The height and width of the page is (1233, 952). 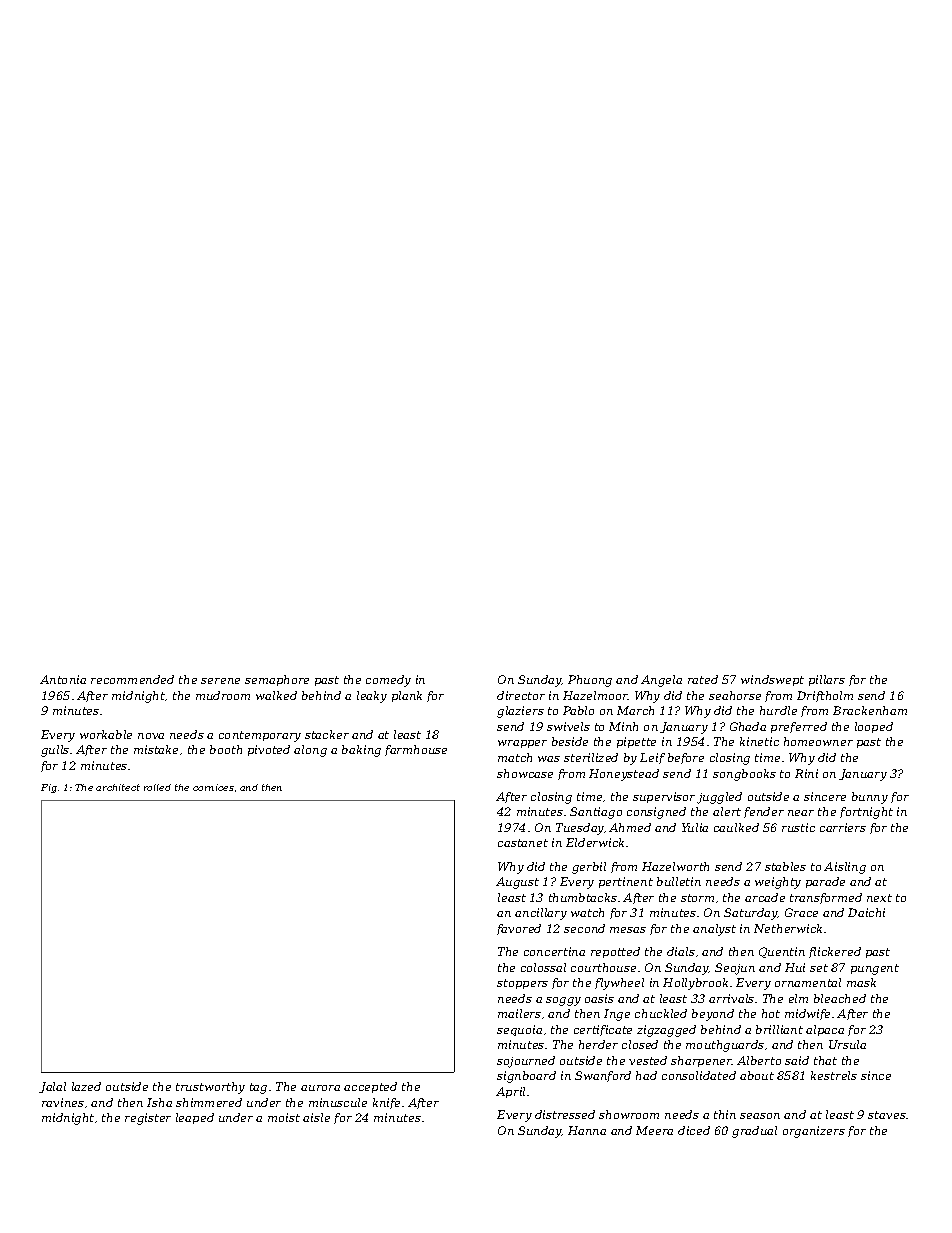 What do you see at coordinates (866, 912) in the page?
I see `Daichi` at bounding box center [866, 912].
